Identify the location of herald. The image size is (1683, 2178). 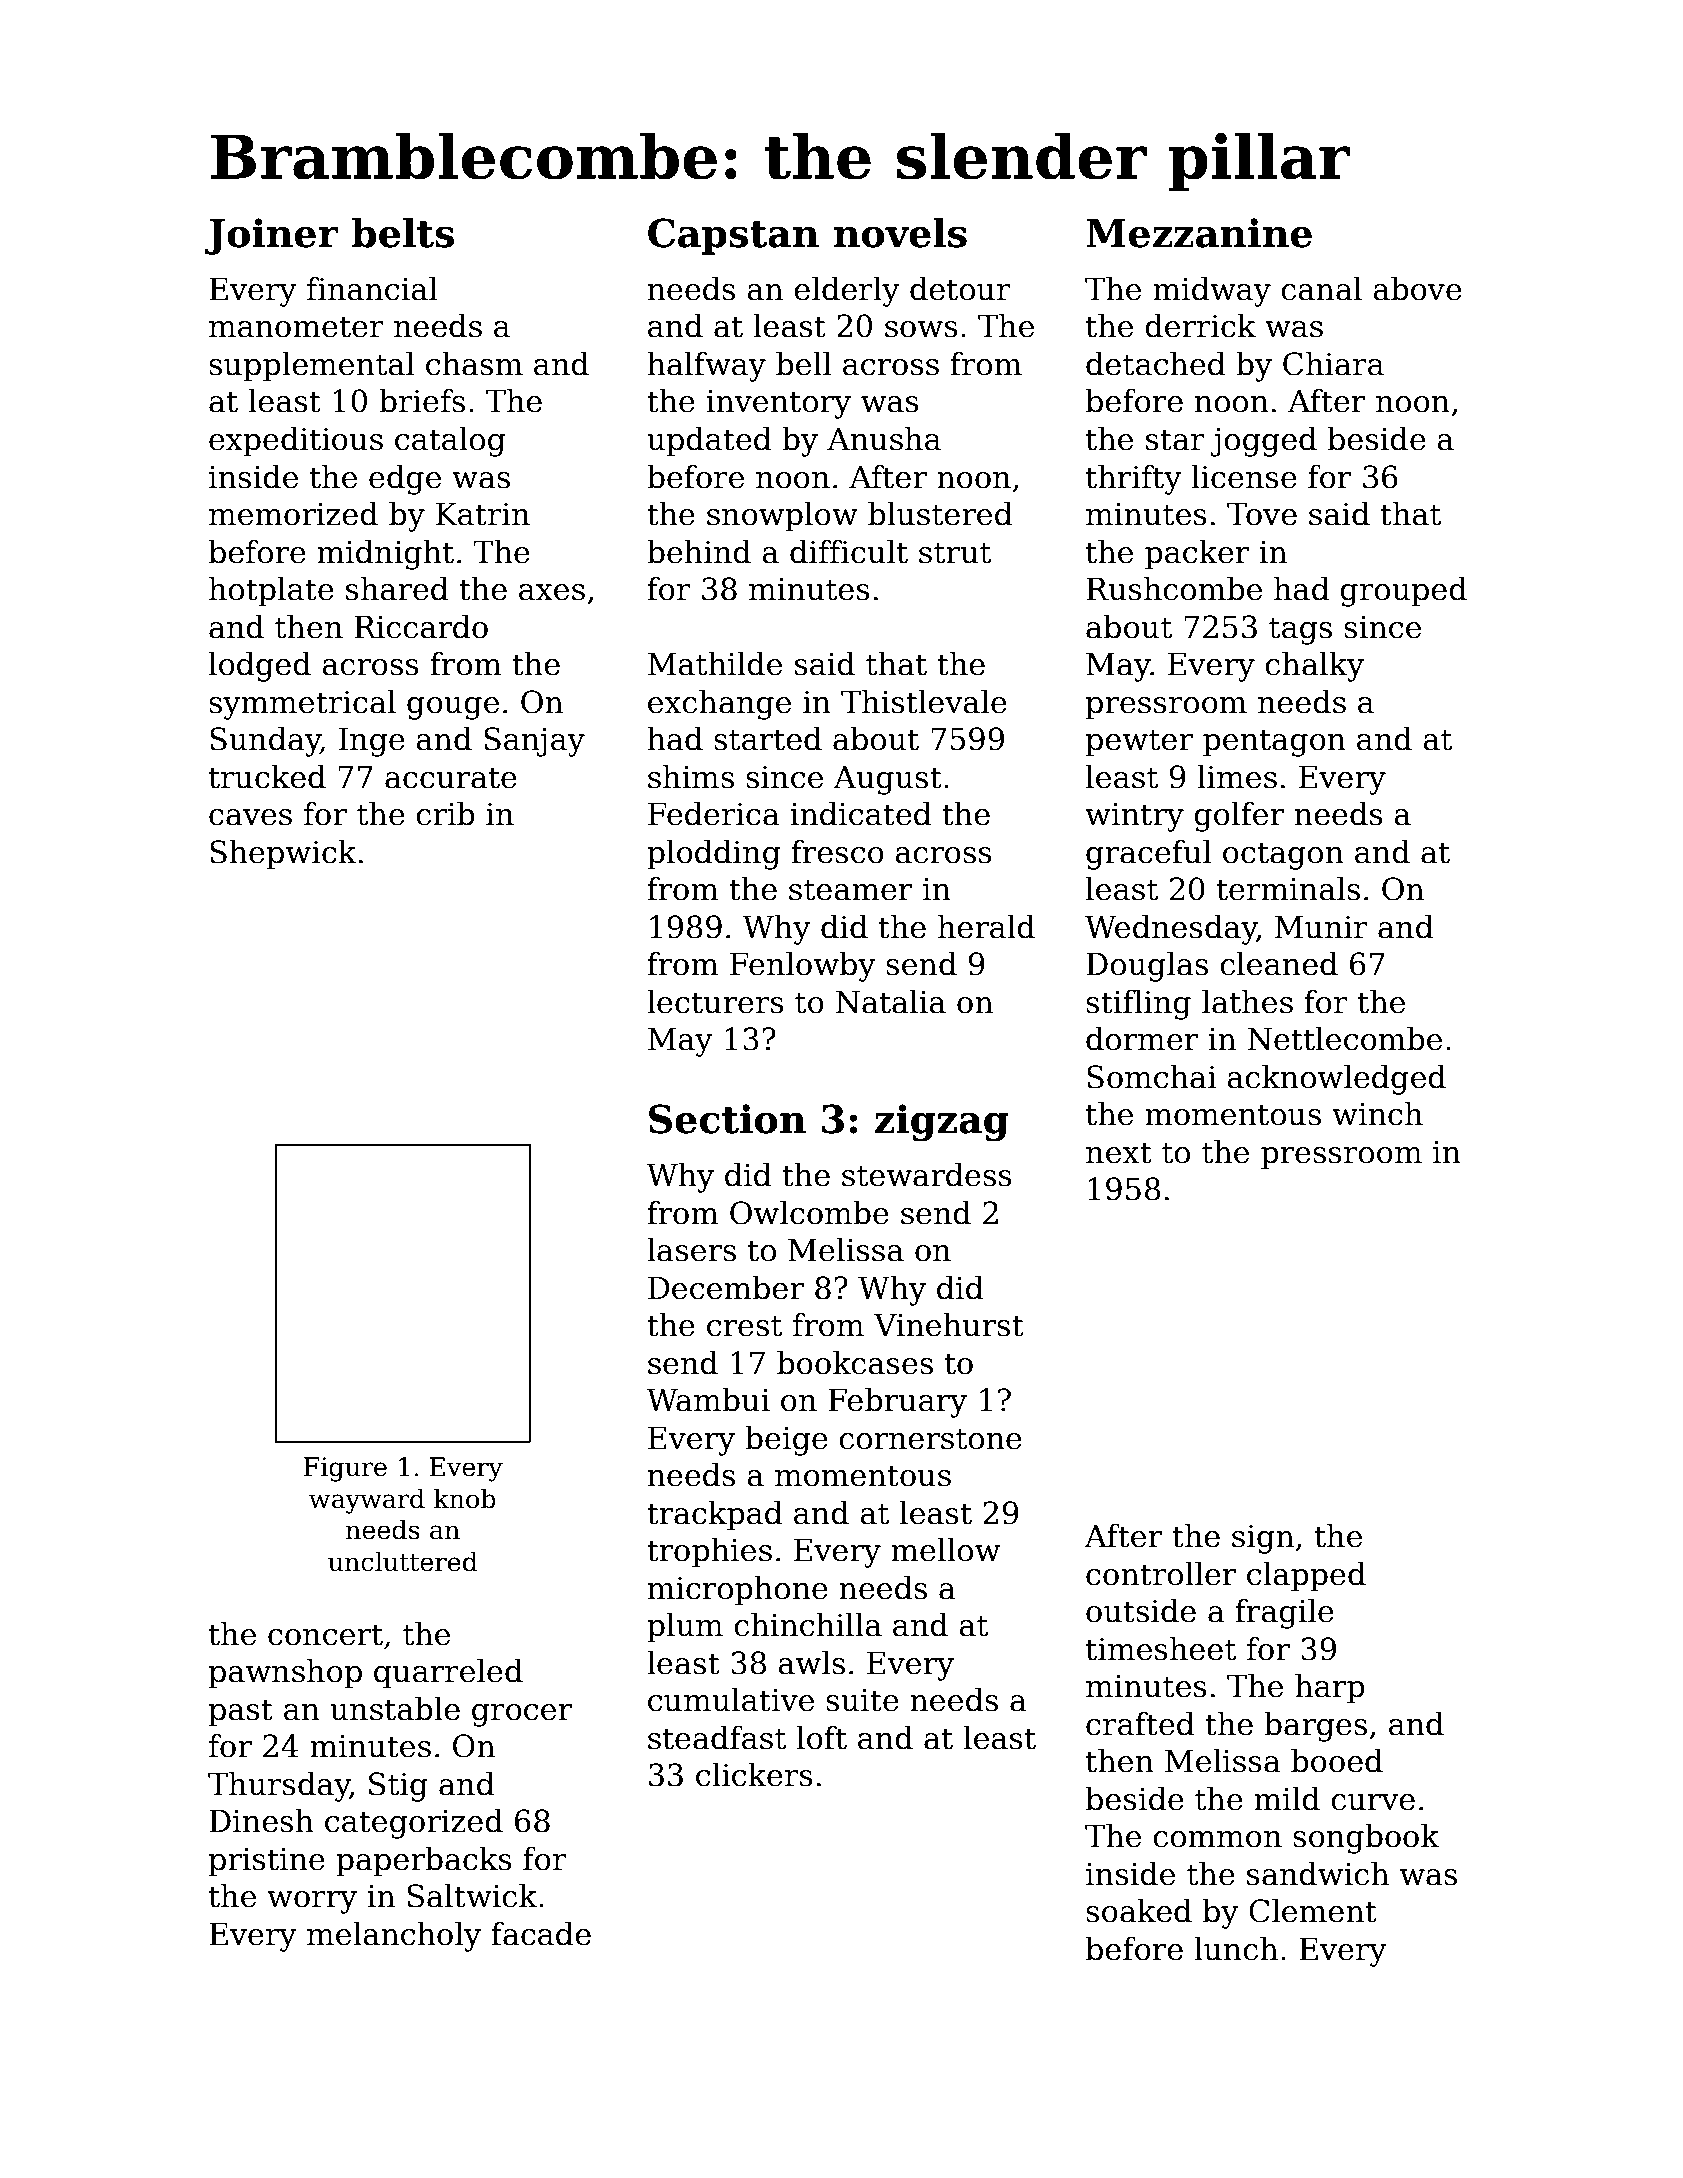
(986, 927).
